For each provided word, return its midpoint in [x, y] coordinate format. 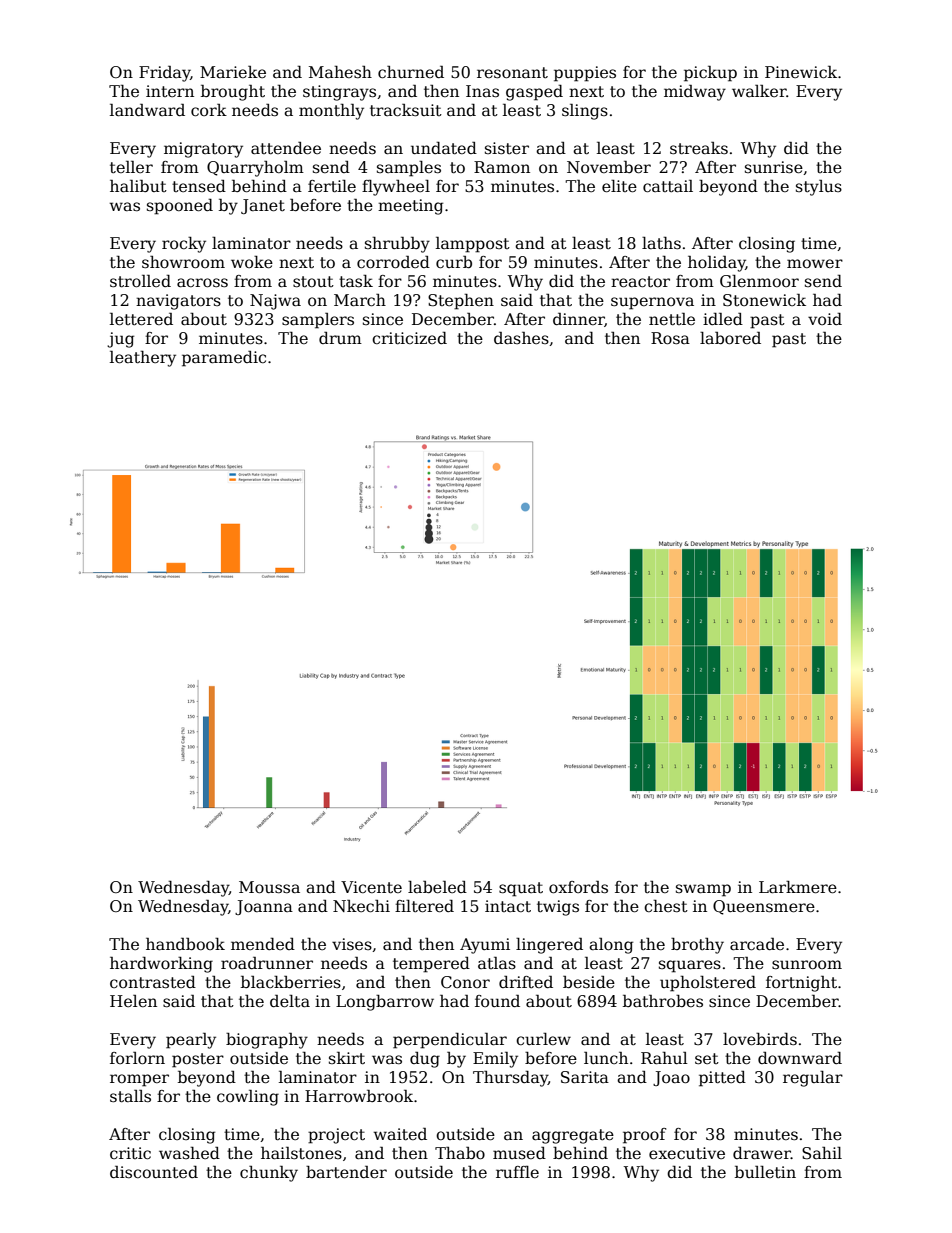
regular [813, 1079]
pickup [710, 74]
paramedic [224, 358]
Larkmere [798, 887]
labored [730, 338]
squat [521, 889]
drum [340, 337]
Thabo [460, 1153]
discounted [154, 1171]
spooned [180, 207]
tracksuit [406, 110]
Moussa [269, 887]
